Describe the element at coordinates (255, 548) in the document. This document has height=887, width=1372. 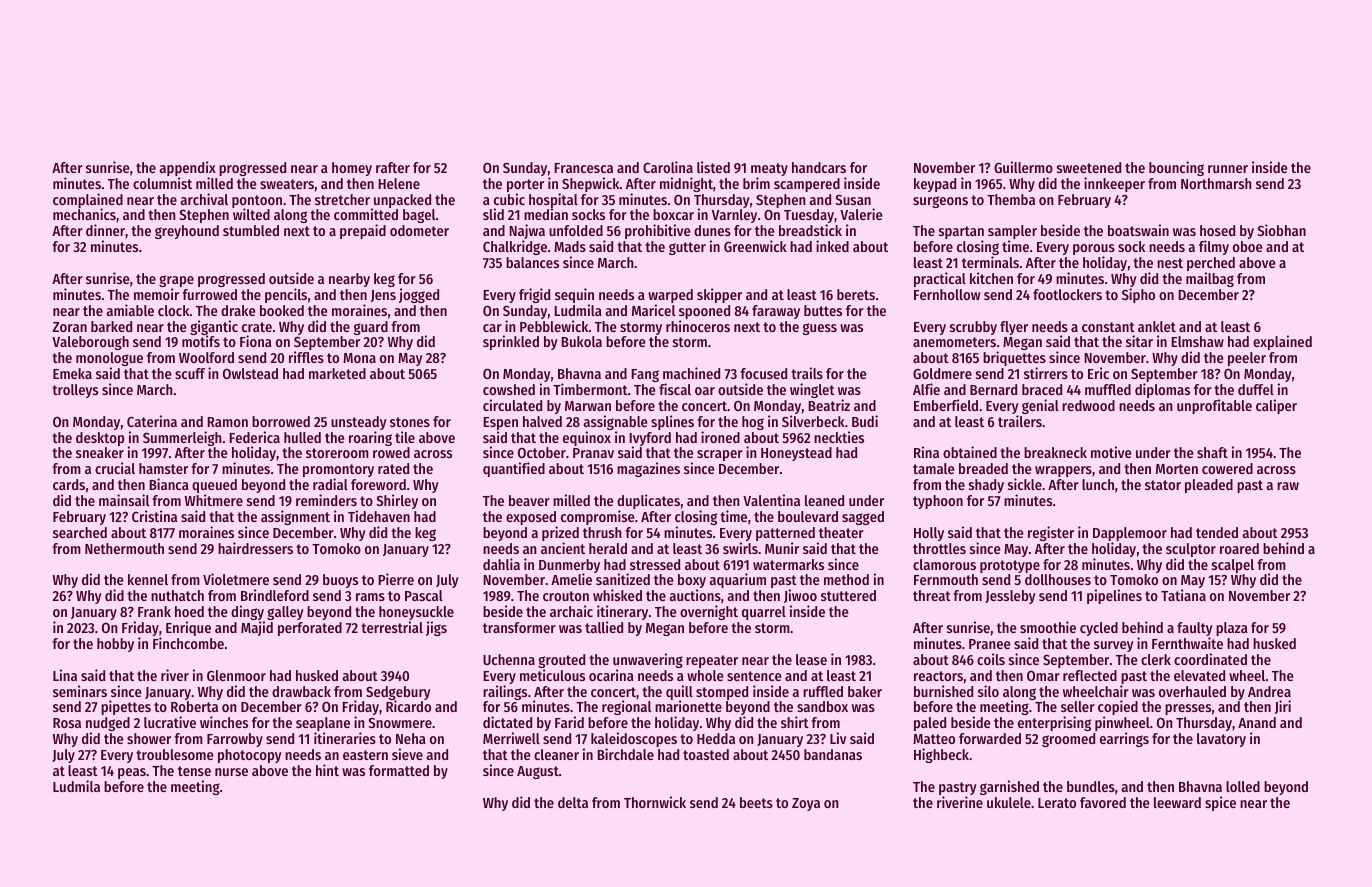
I see `hairdressers` at that location.
